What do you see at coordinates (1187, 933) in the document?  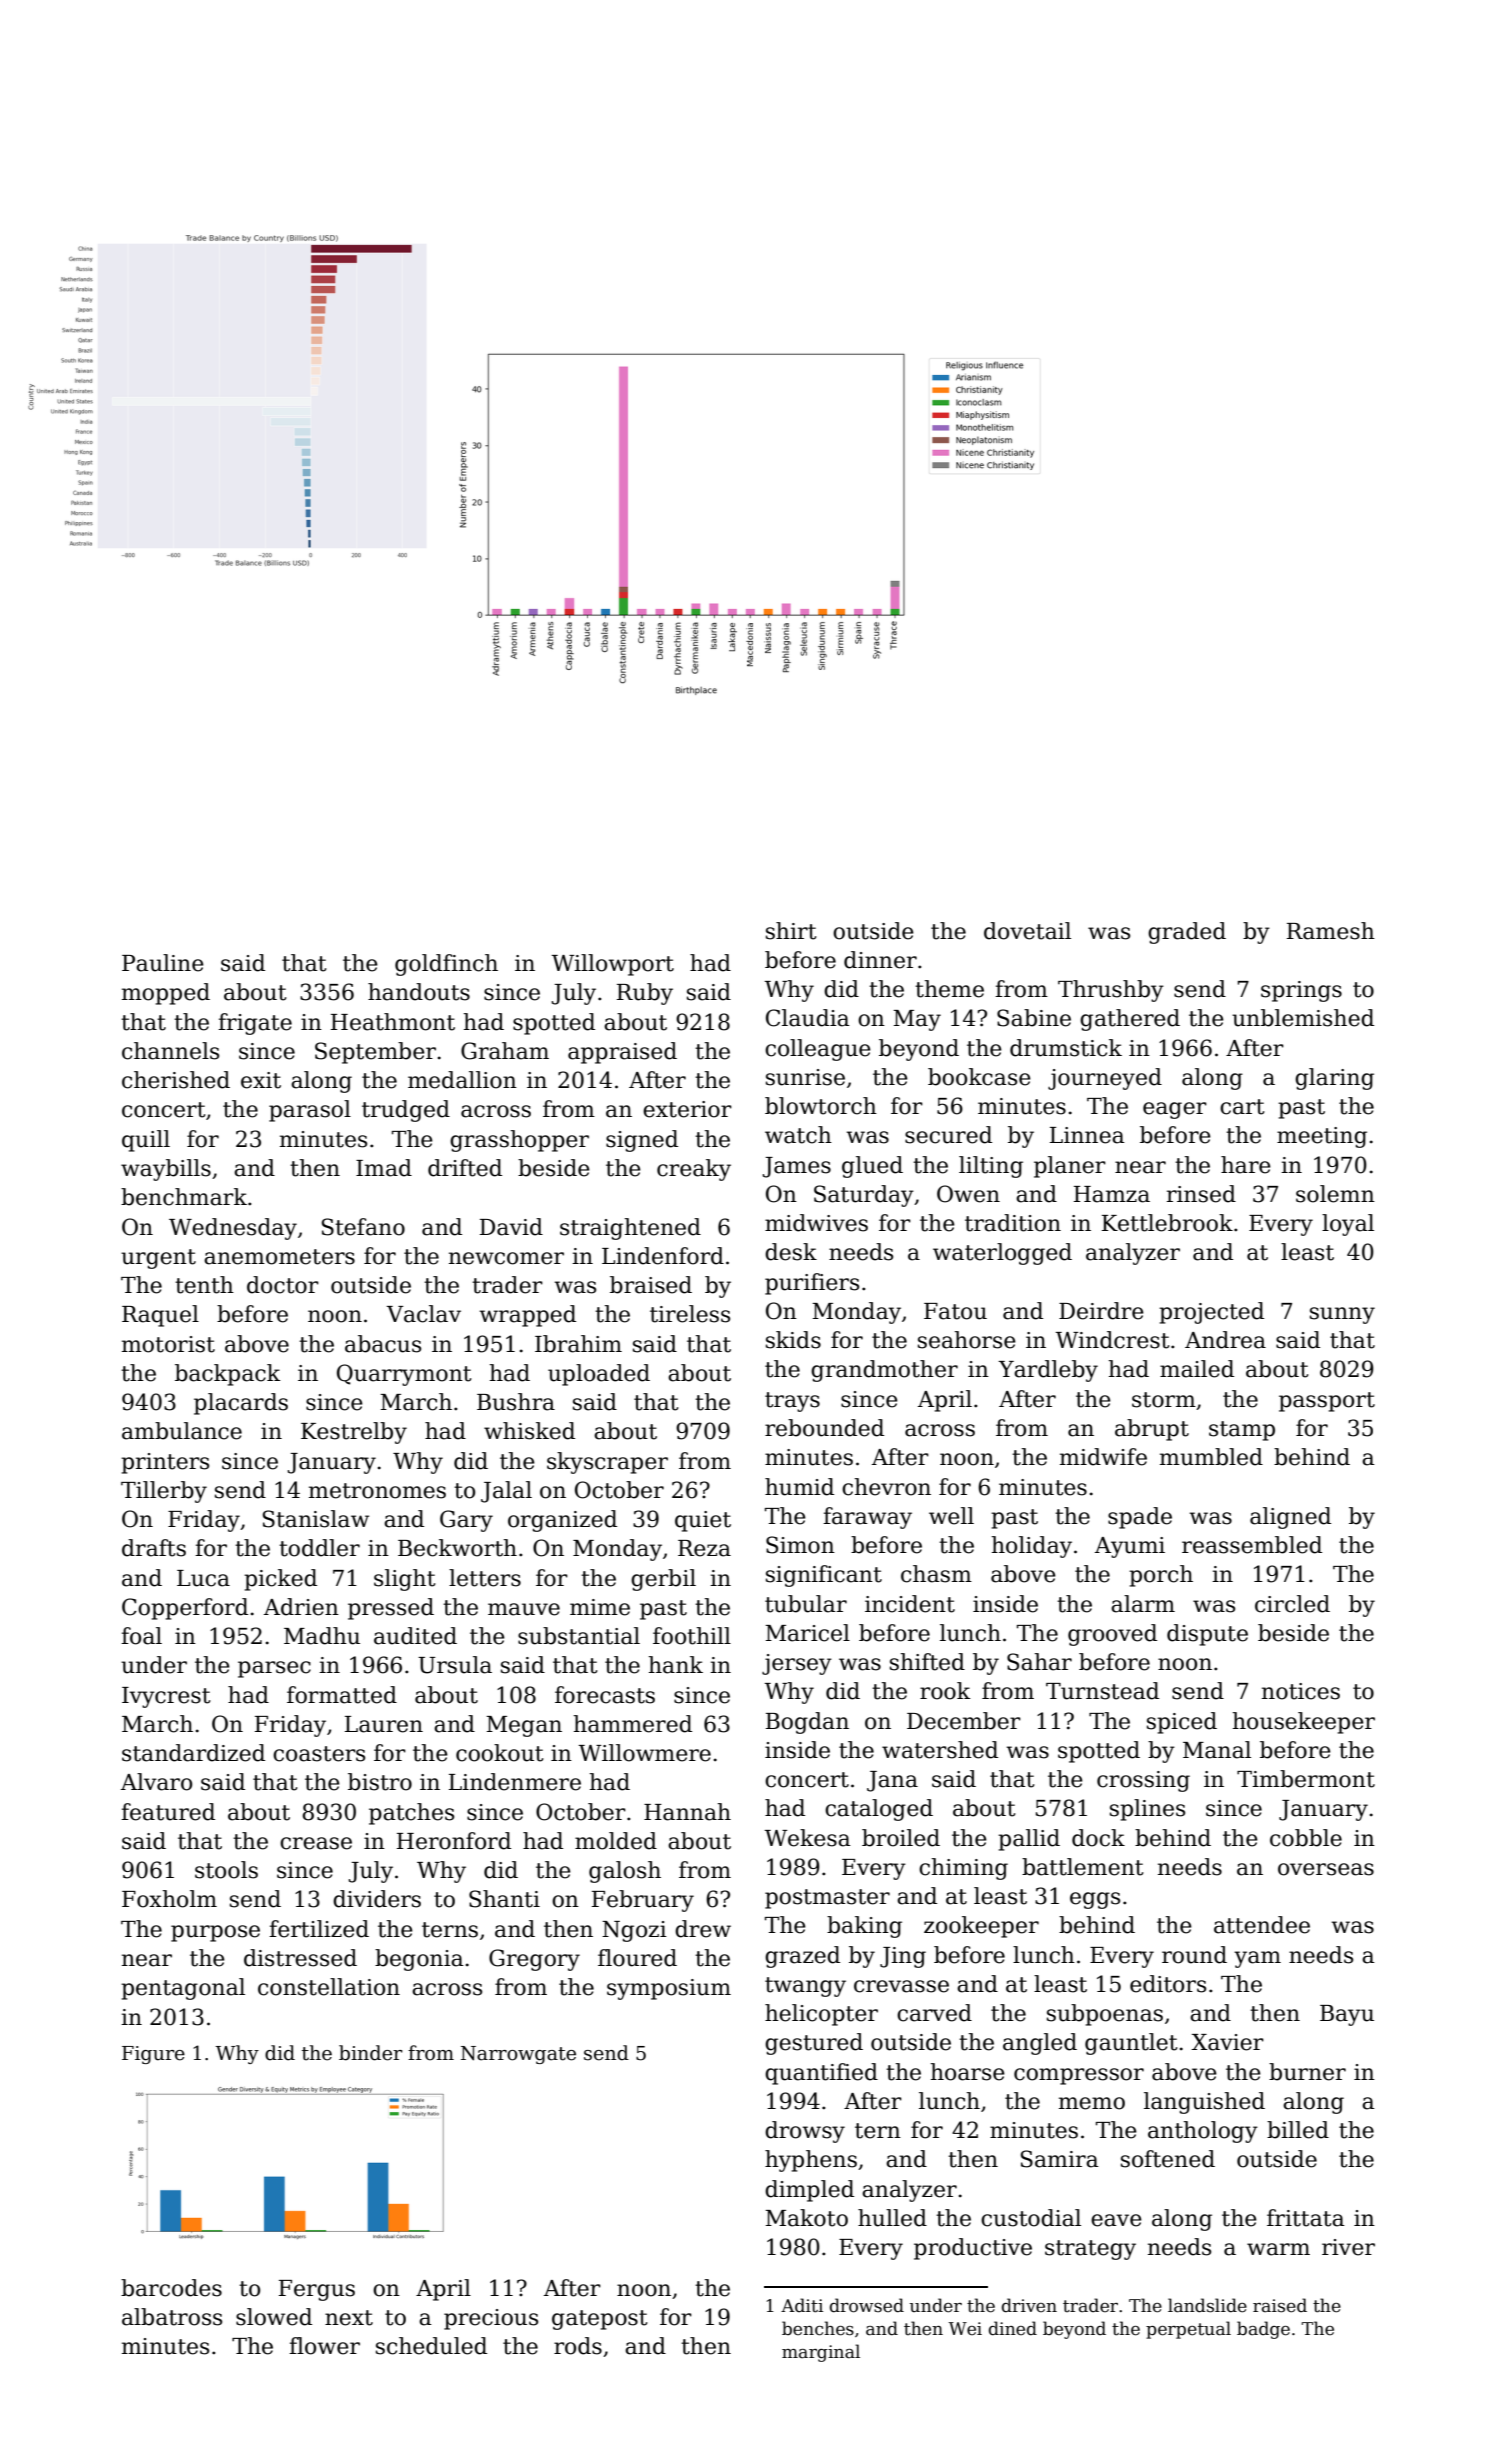 I see `graded` at bounding box center [1187, 933].
